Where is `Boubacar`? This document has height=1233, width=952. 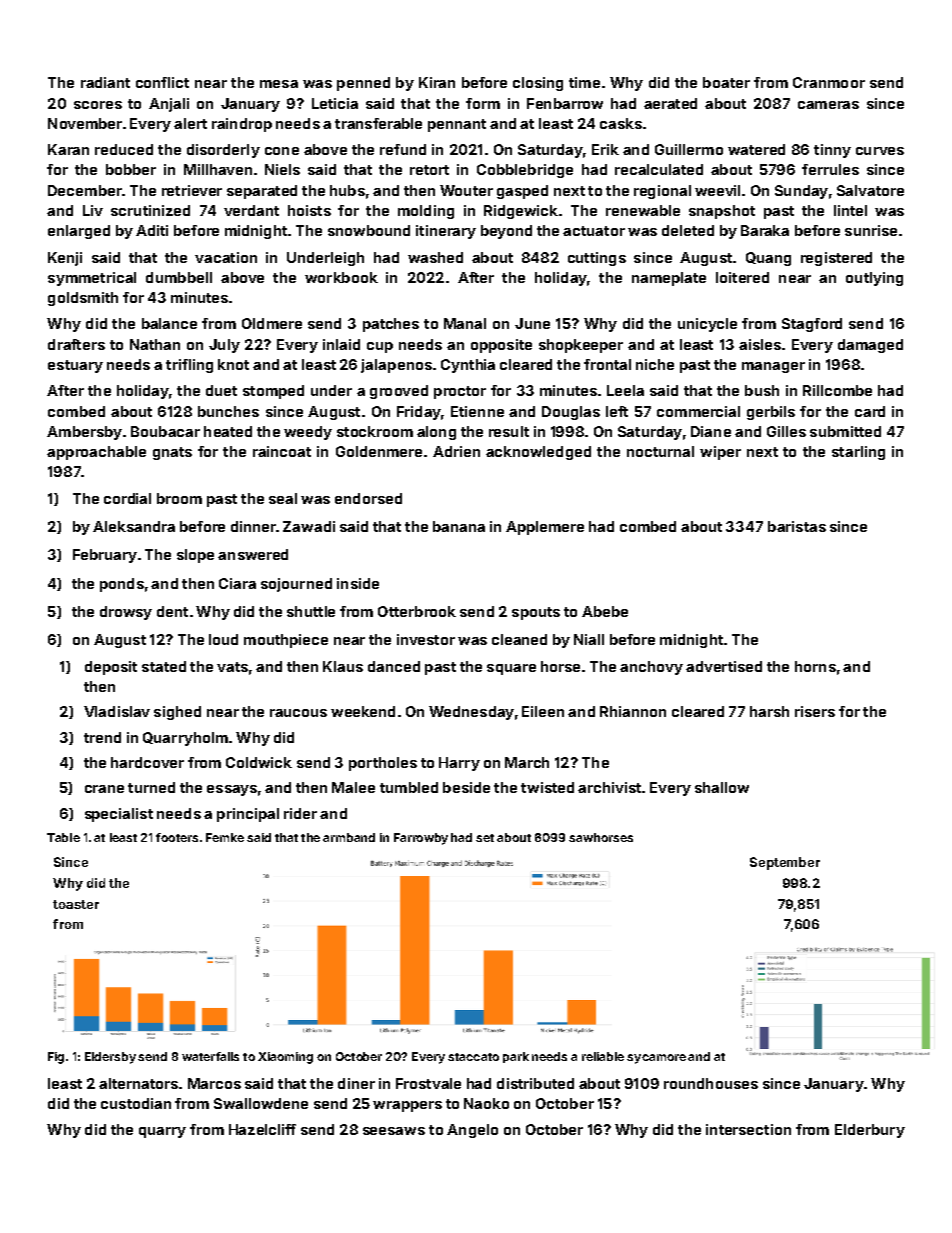 Boubacar is located at coordinates (165, 431).
